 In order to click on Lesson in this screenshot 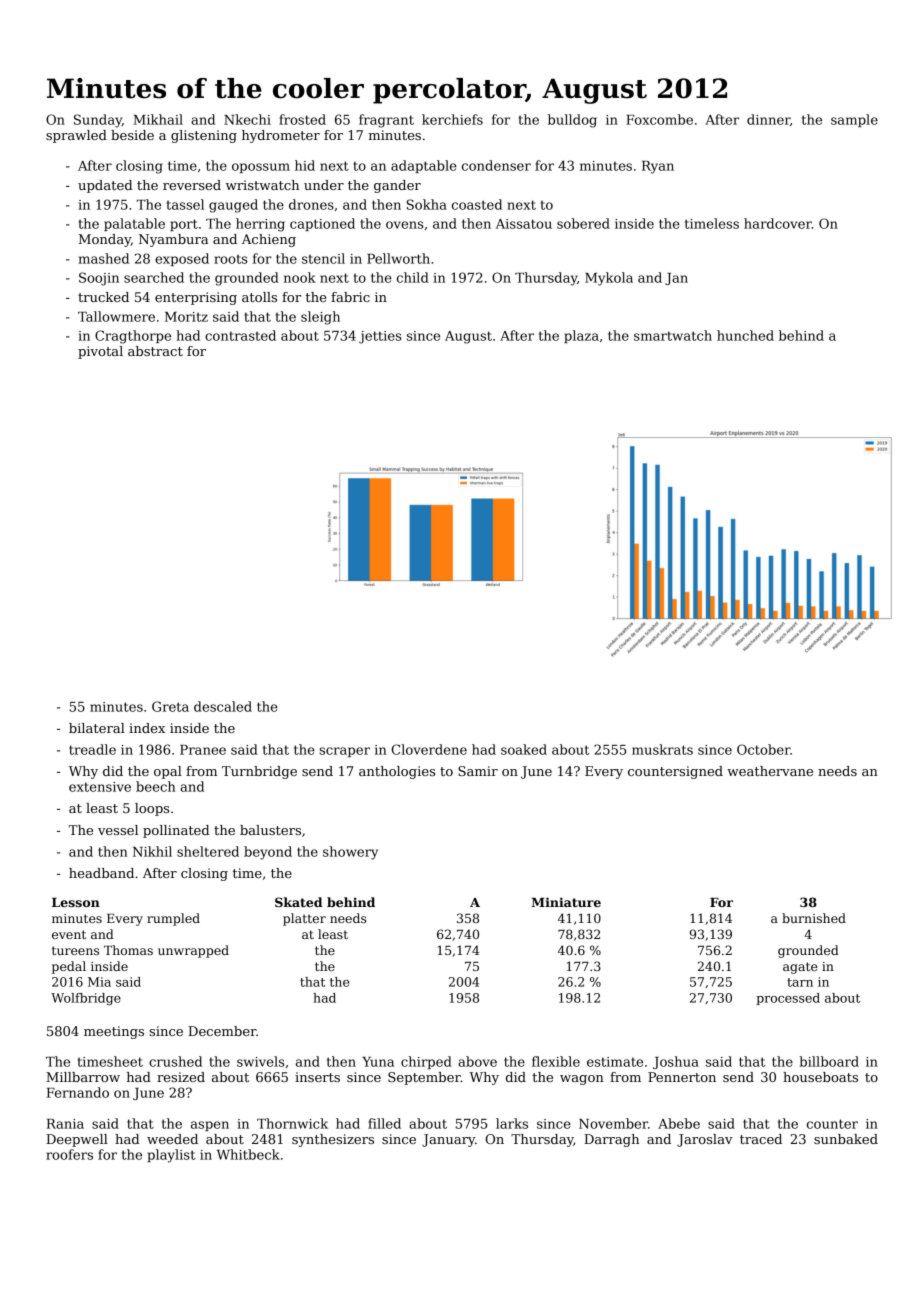, I will do `click(76, 902)`.
